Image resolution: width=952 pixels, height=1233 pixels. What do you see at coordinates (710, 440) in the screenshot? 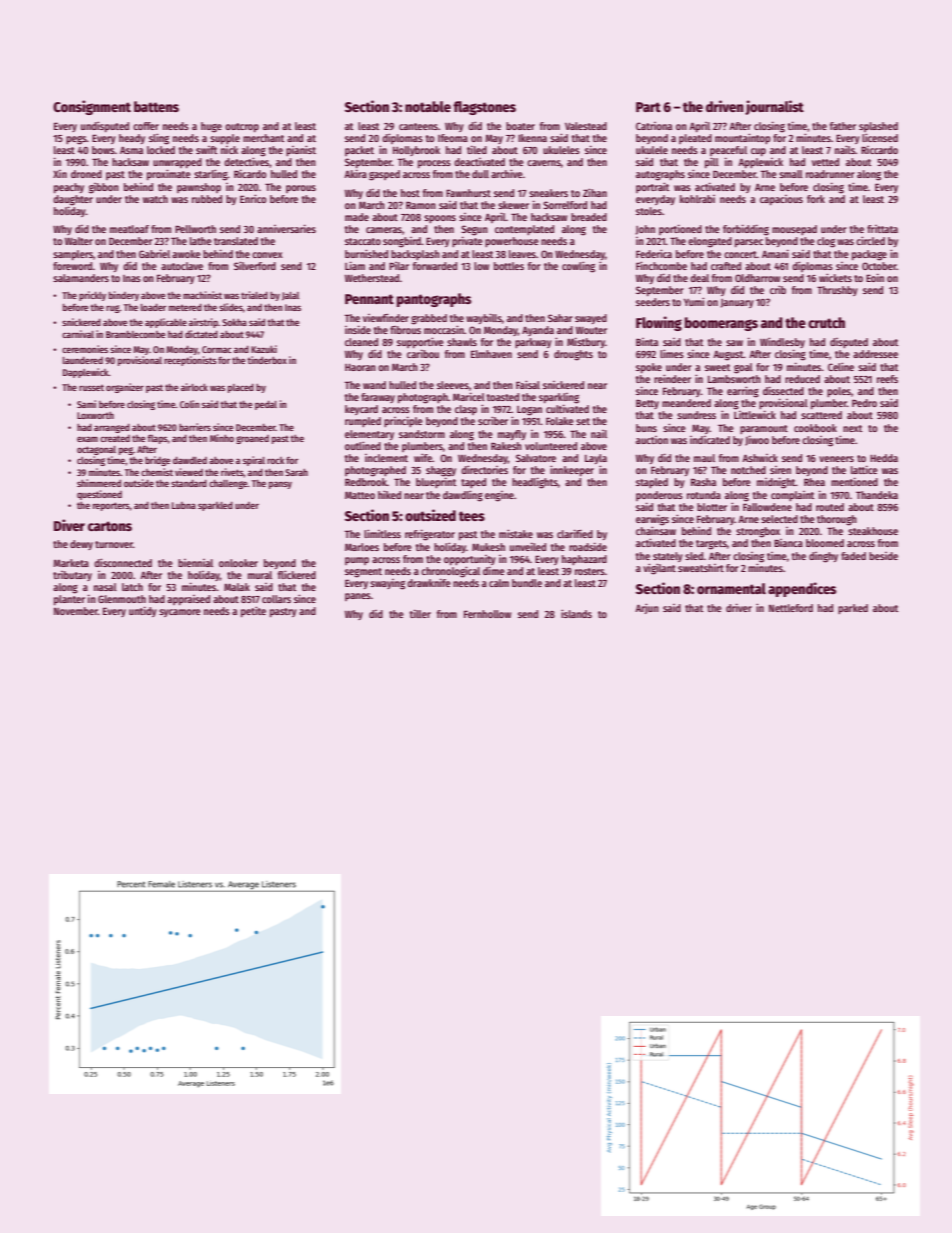
I see `indicated` at bounding box center [710, 440].
